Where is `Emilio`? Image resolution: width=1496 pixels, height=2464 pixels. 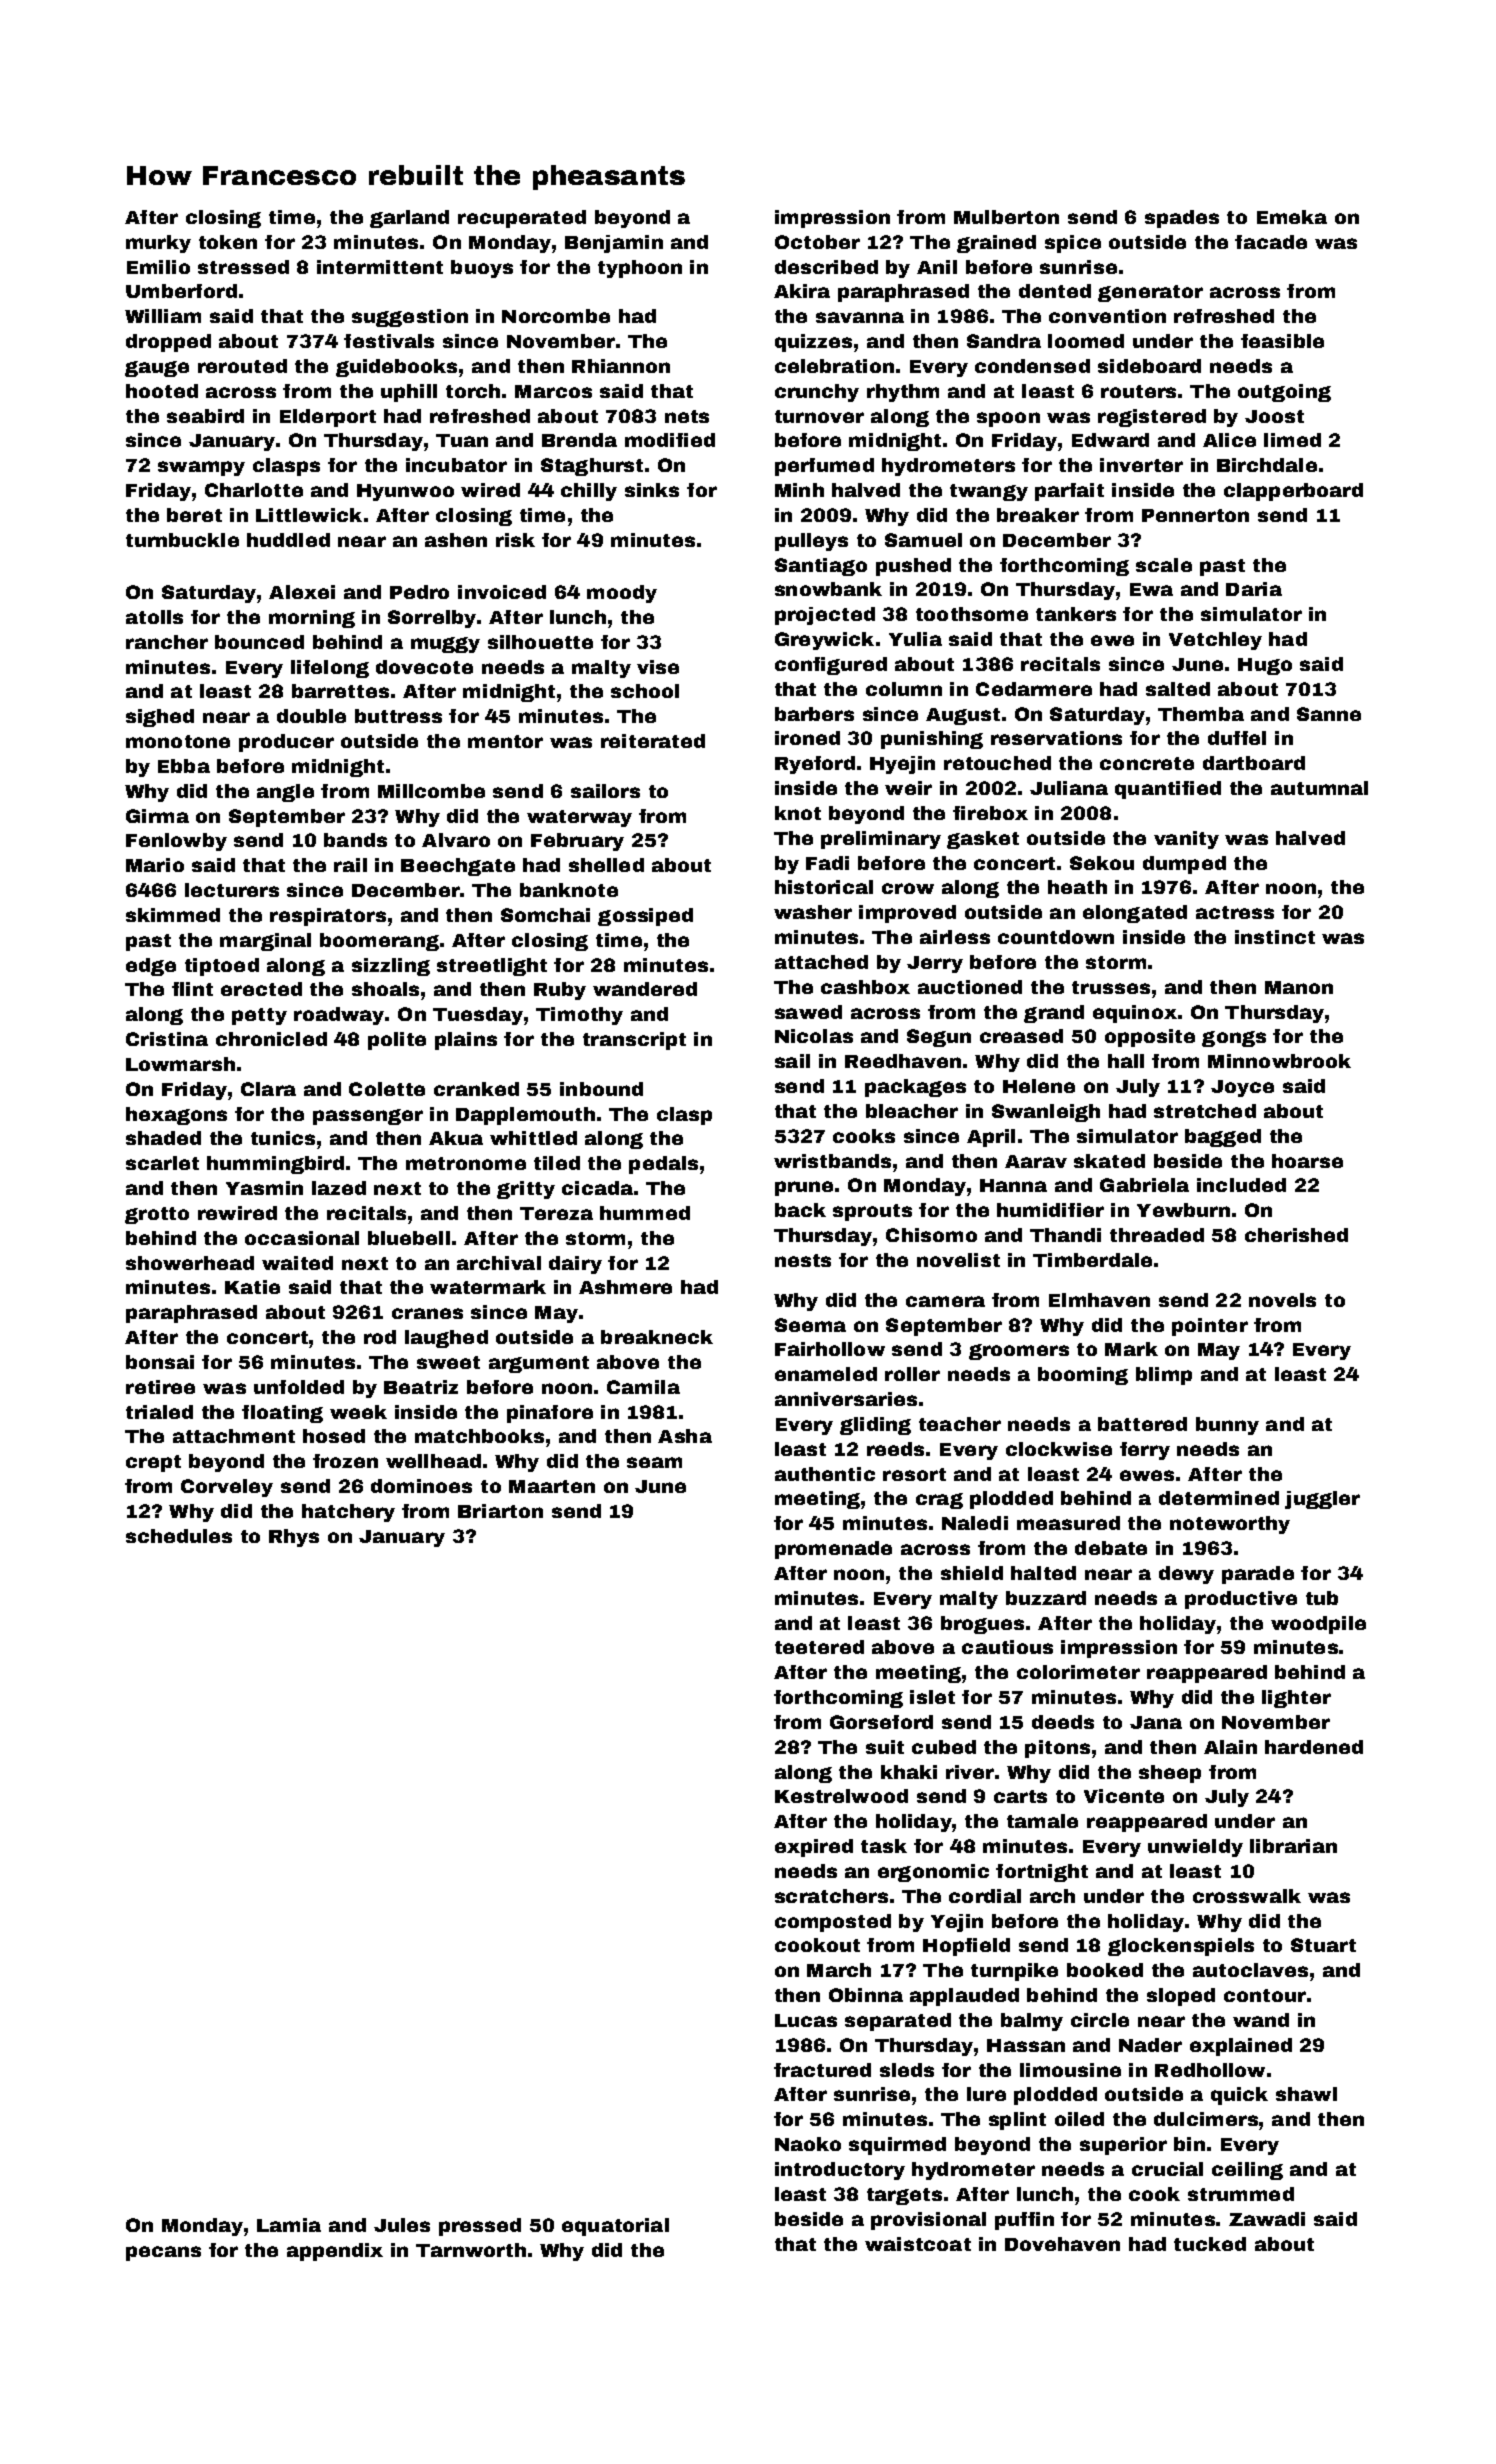 Emilio is located at coordinates (158, 267).
